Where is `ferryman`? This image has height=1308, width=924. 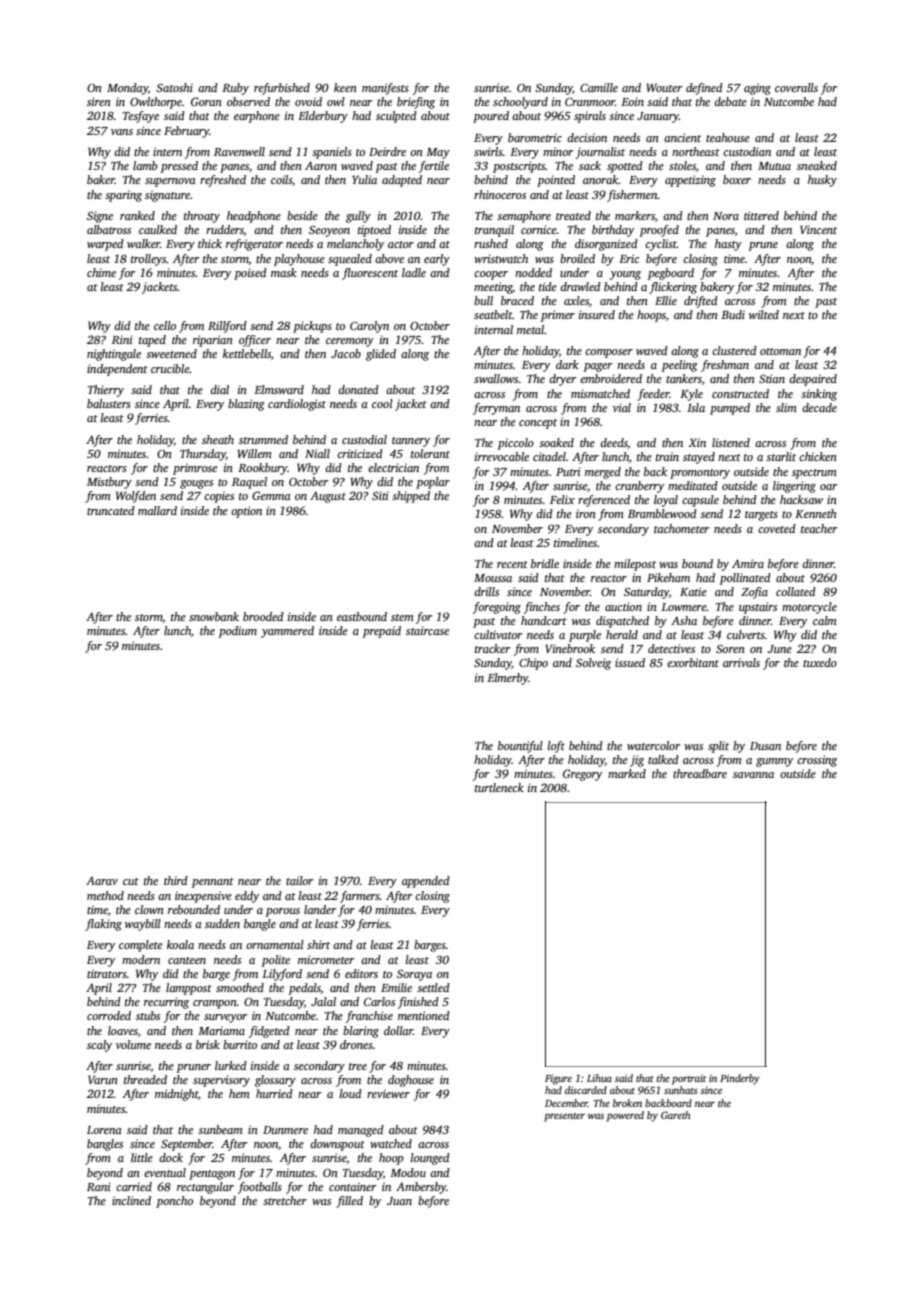 ferryman is located at coordinates (496, 409).
